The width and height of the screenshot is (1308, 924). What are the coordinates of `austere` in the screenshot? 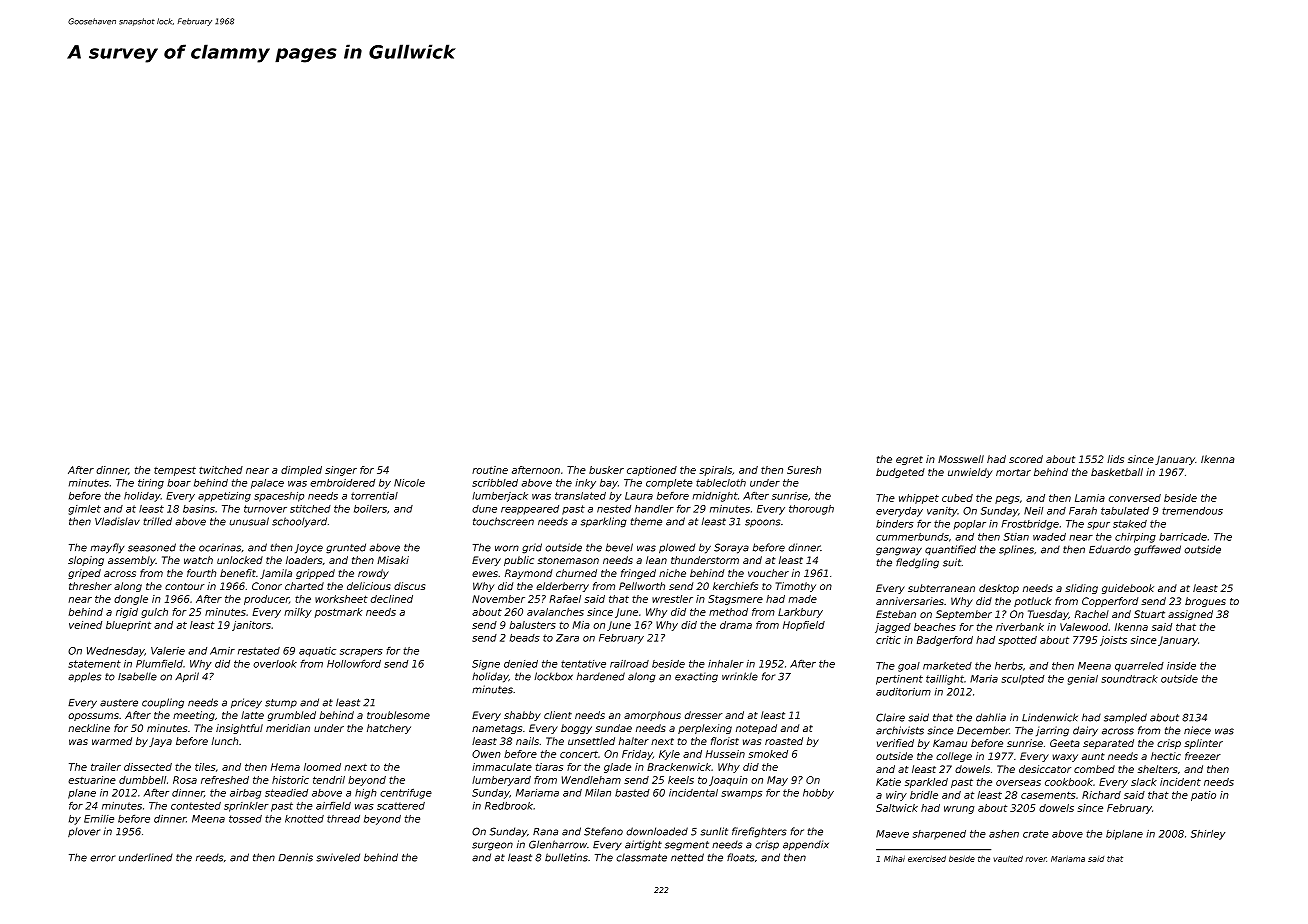 It's located at (119, 703).
